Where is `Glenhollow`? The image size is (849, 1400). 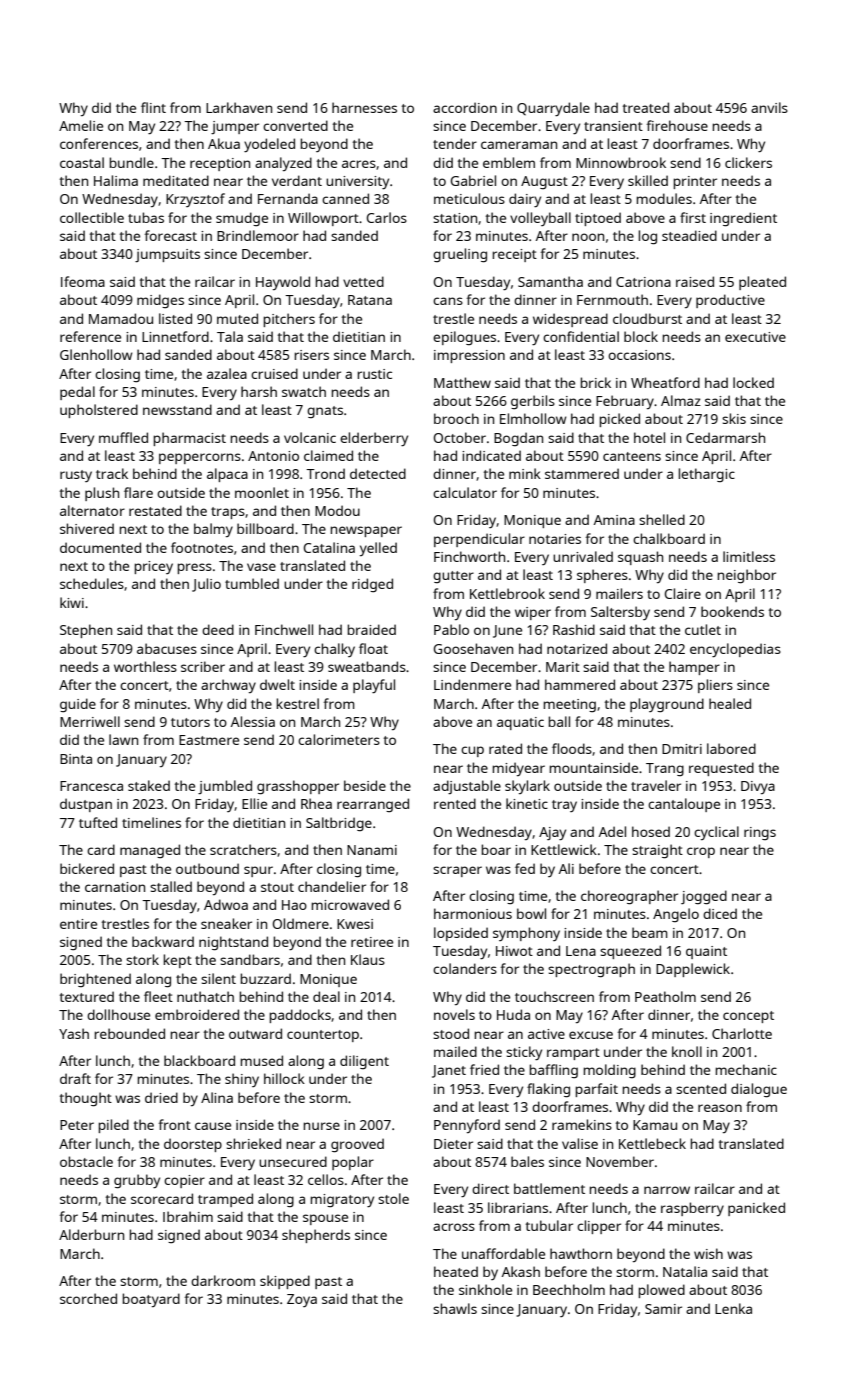
Glenhollow is located at coordinates (96, 354).
